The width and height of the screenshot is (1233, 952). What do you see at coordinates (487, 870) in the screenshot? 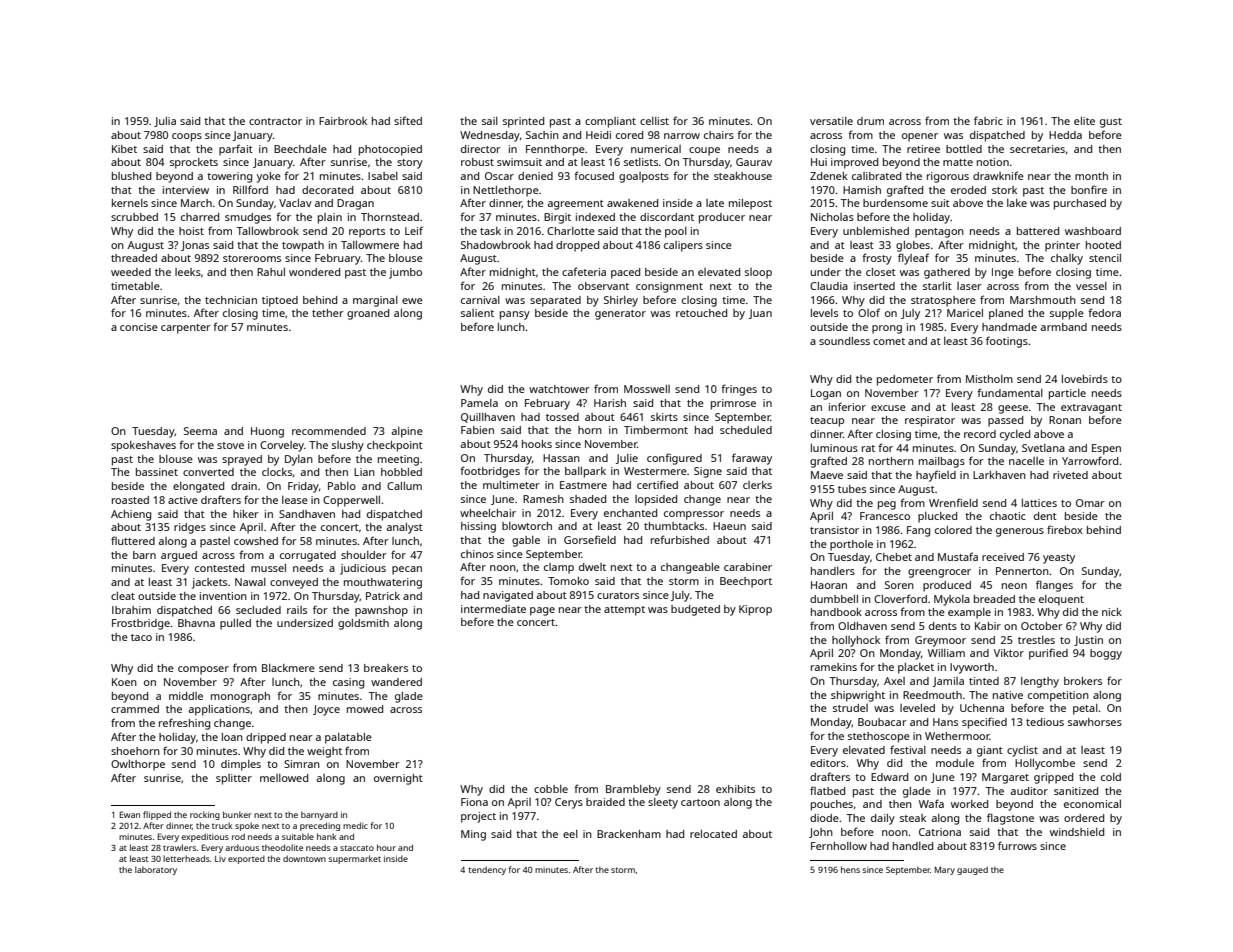
I see `tendency` at bounding box center [487, 870].
